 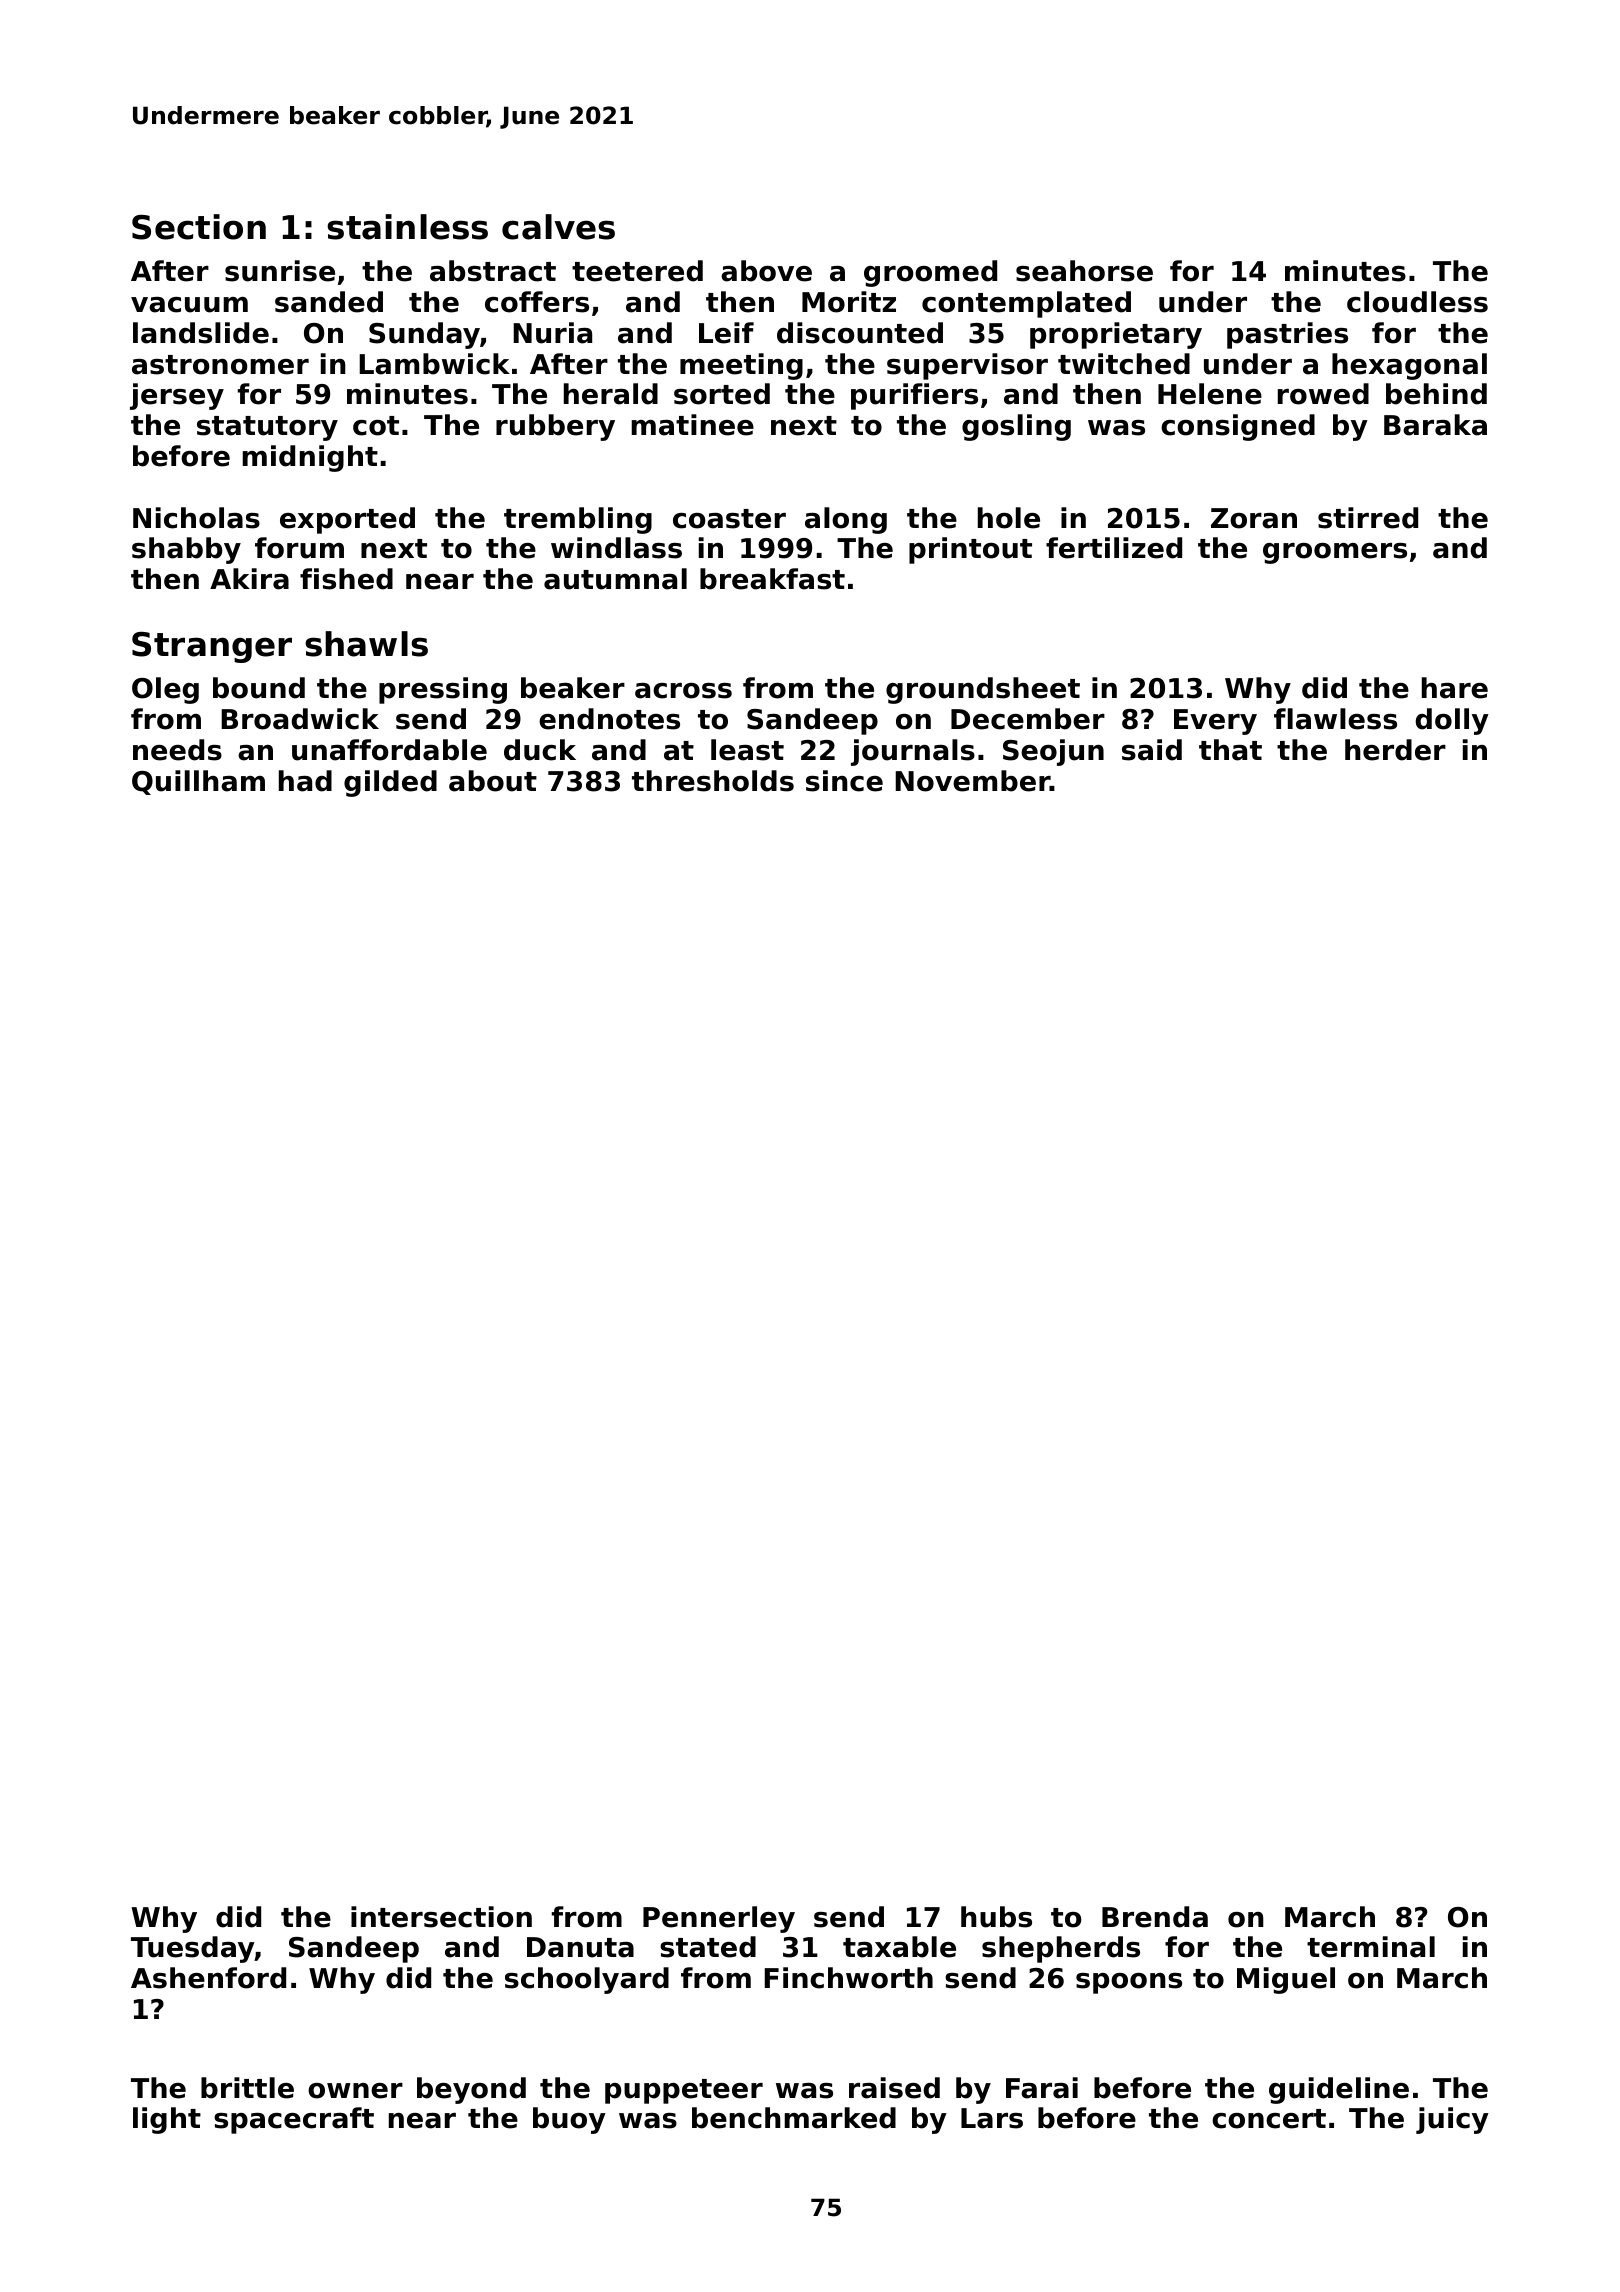 I want to click on Ashenford, so click(x=208, y=1978).
